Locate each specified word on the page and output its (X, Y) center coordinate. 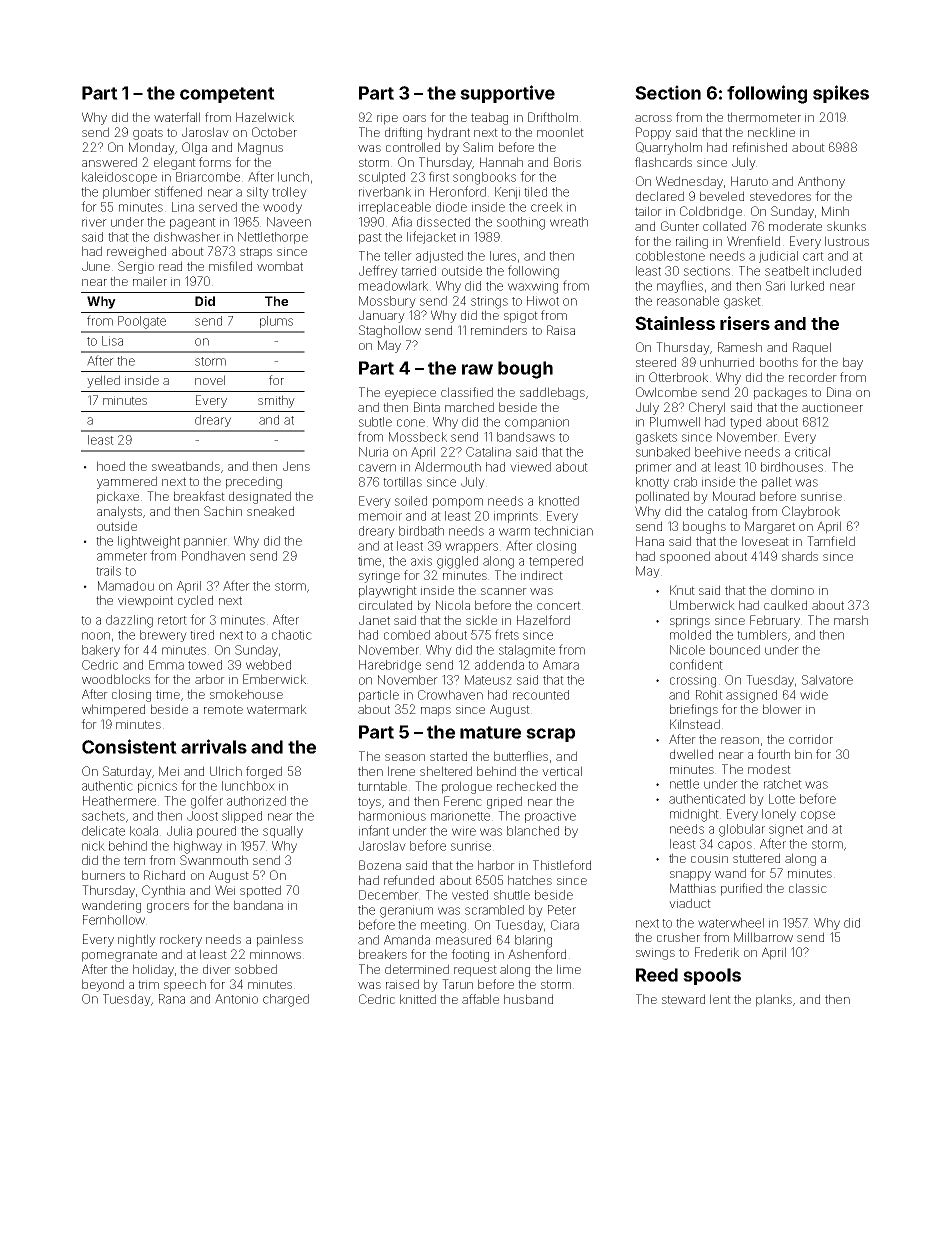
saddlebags (552, 393)
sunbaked (663, 452)
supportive (507, 94)
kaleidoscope (119, 178)
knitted (418, 999)
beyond (103, 985)
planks (774, 1000)
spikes (841, 94)
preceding (254, 482)
